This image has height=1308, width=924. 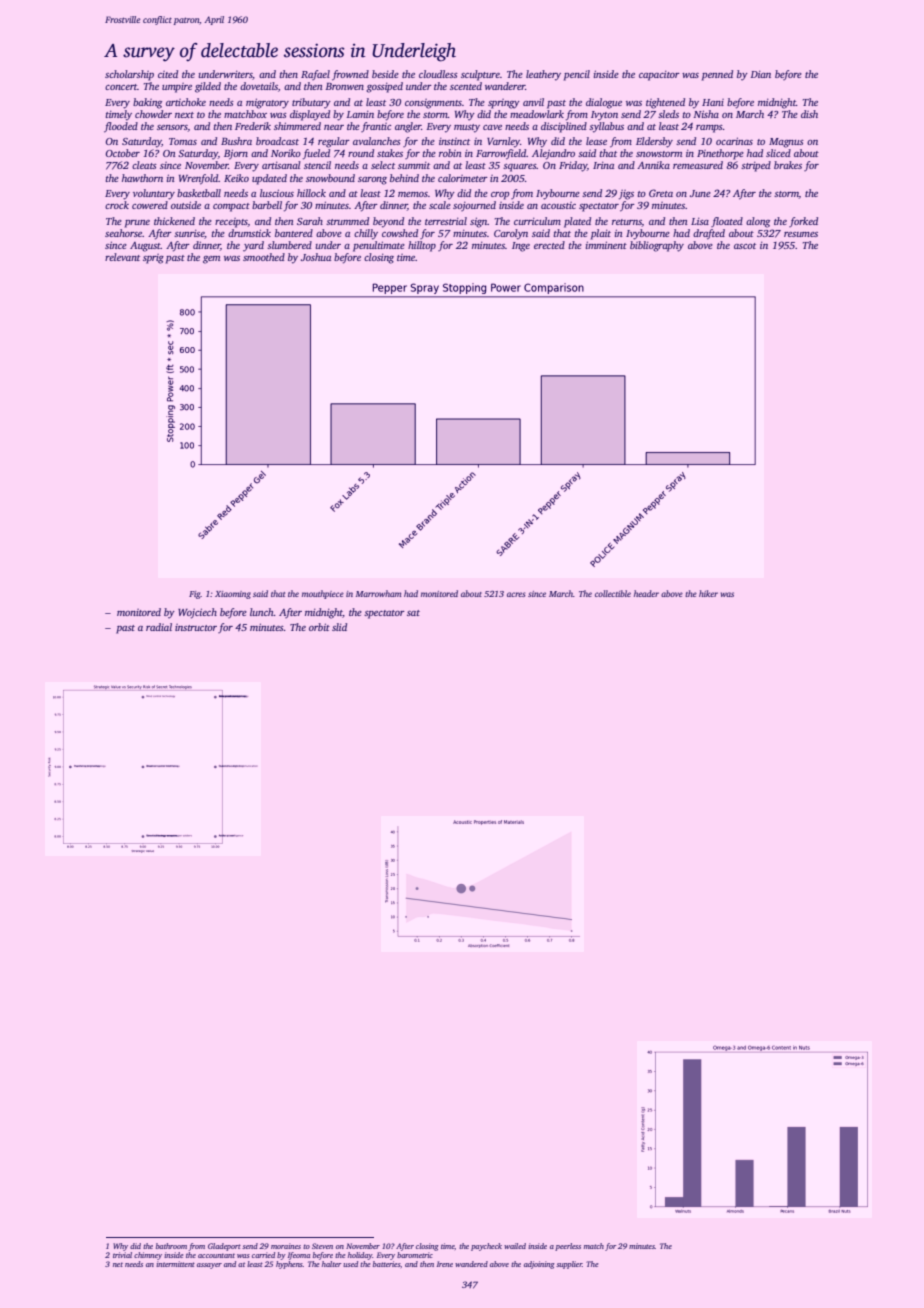 What do you see at coordinates (322, 1246) in the image?
I see `Steven` at bounding box center [322, 1246].
